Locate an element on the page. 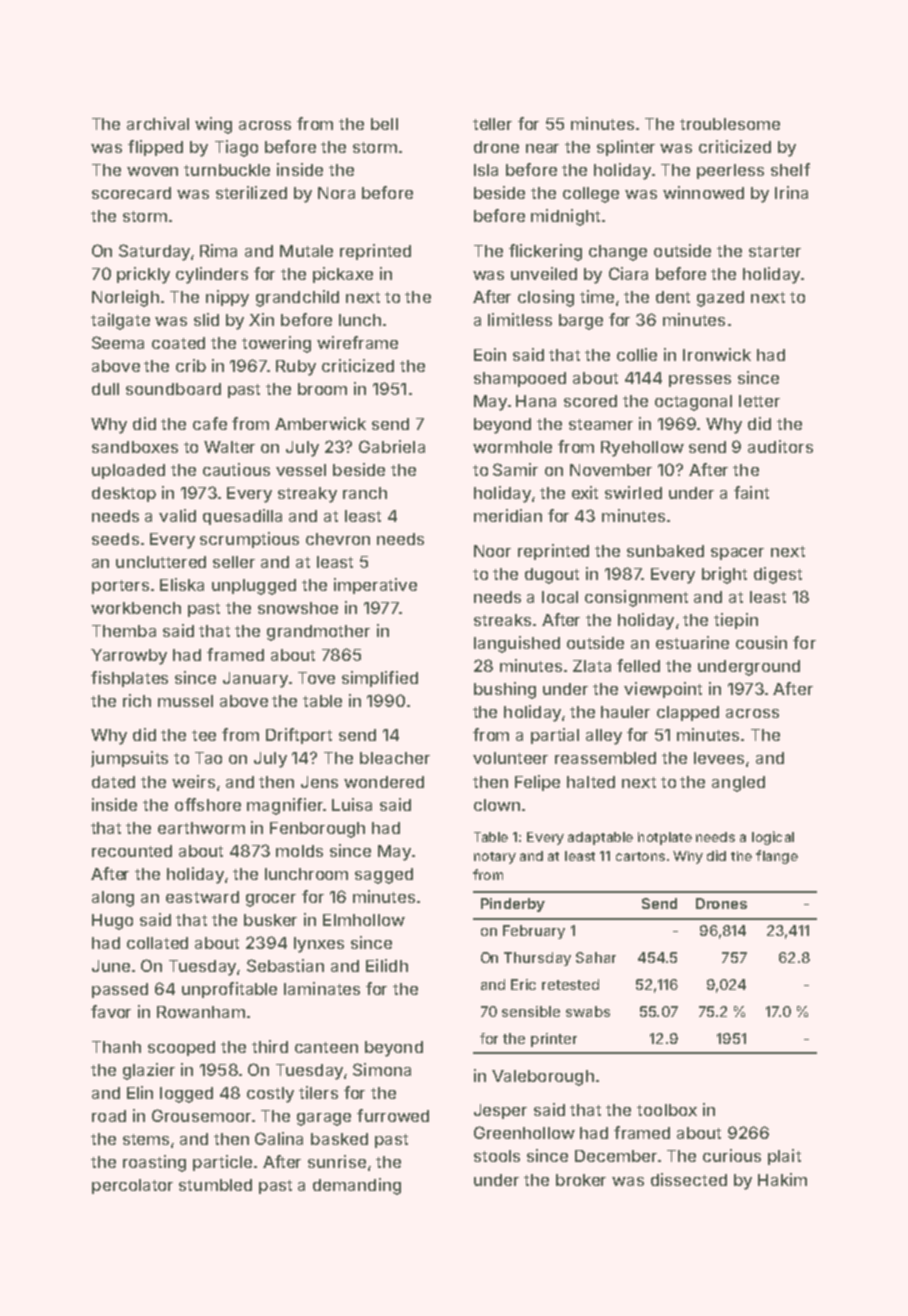 This document has height=1316, width=908. teller is located at coordinates (492, 124).
